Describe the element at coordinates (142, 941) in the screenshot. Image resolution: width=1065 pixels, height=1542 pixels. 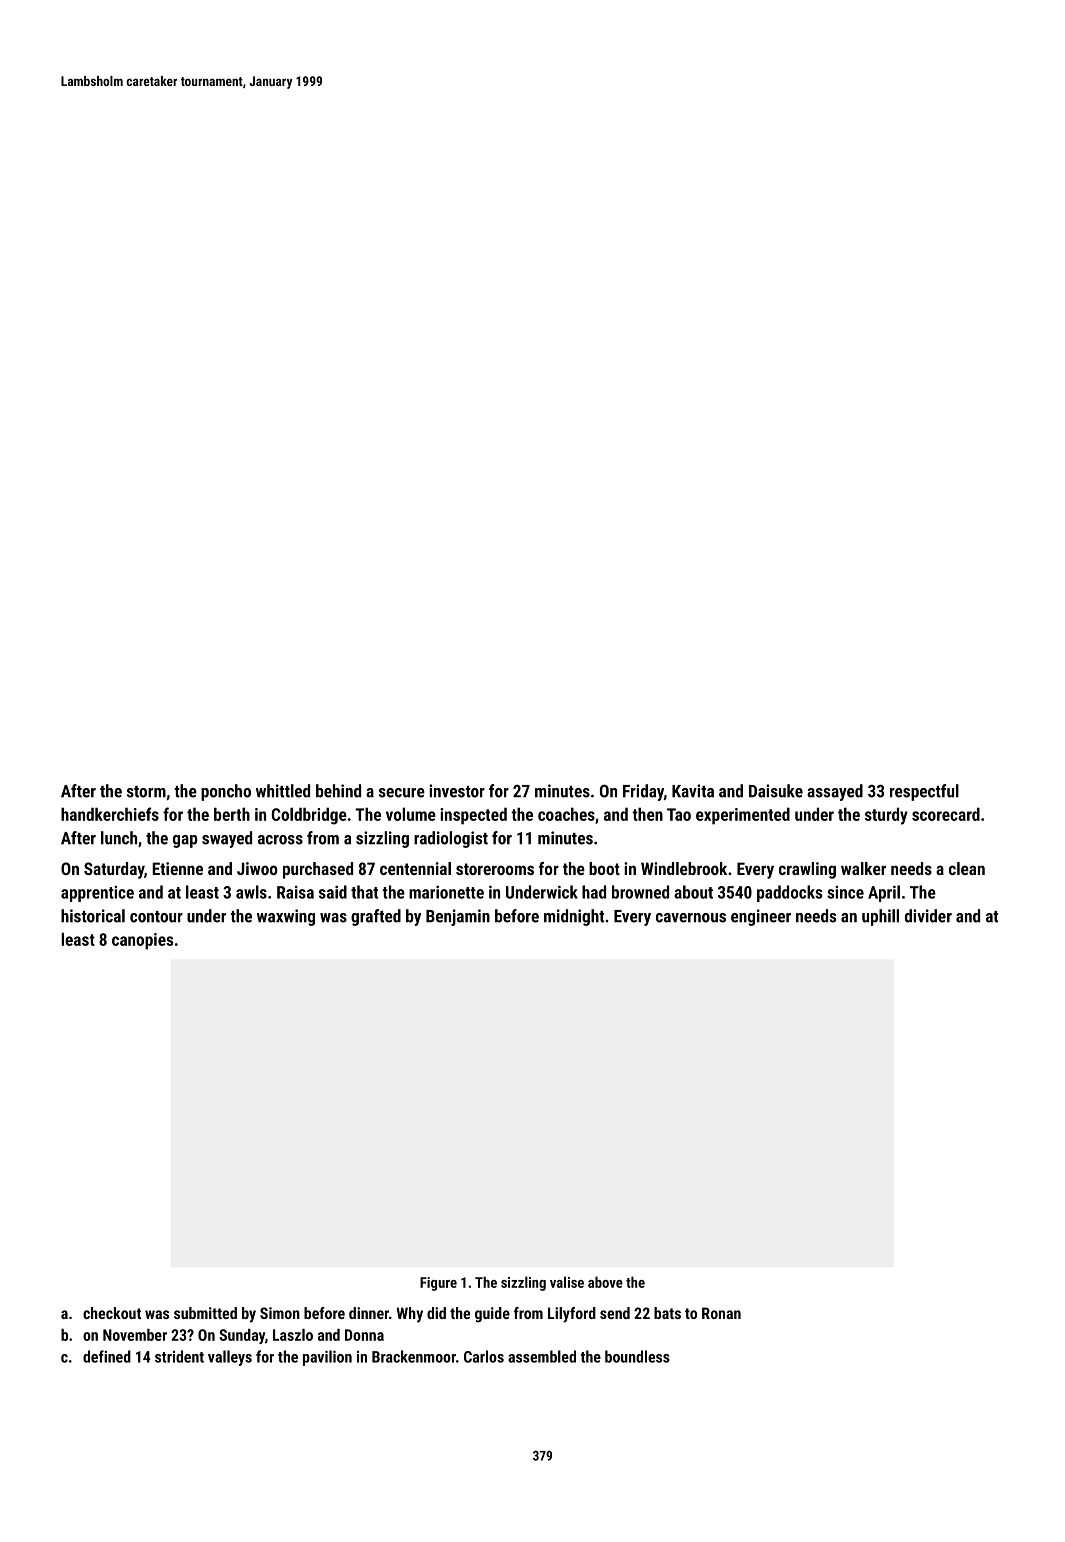
I see `canopies` at that location.
